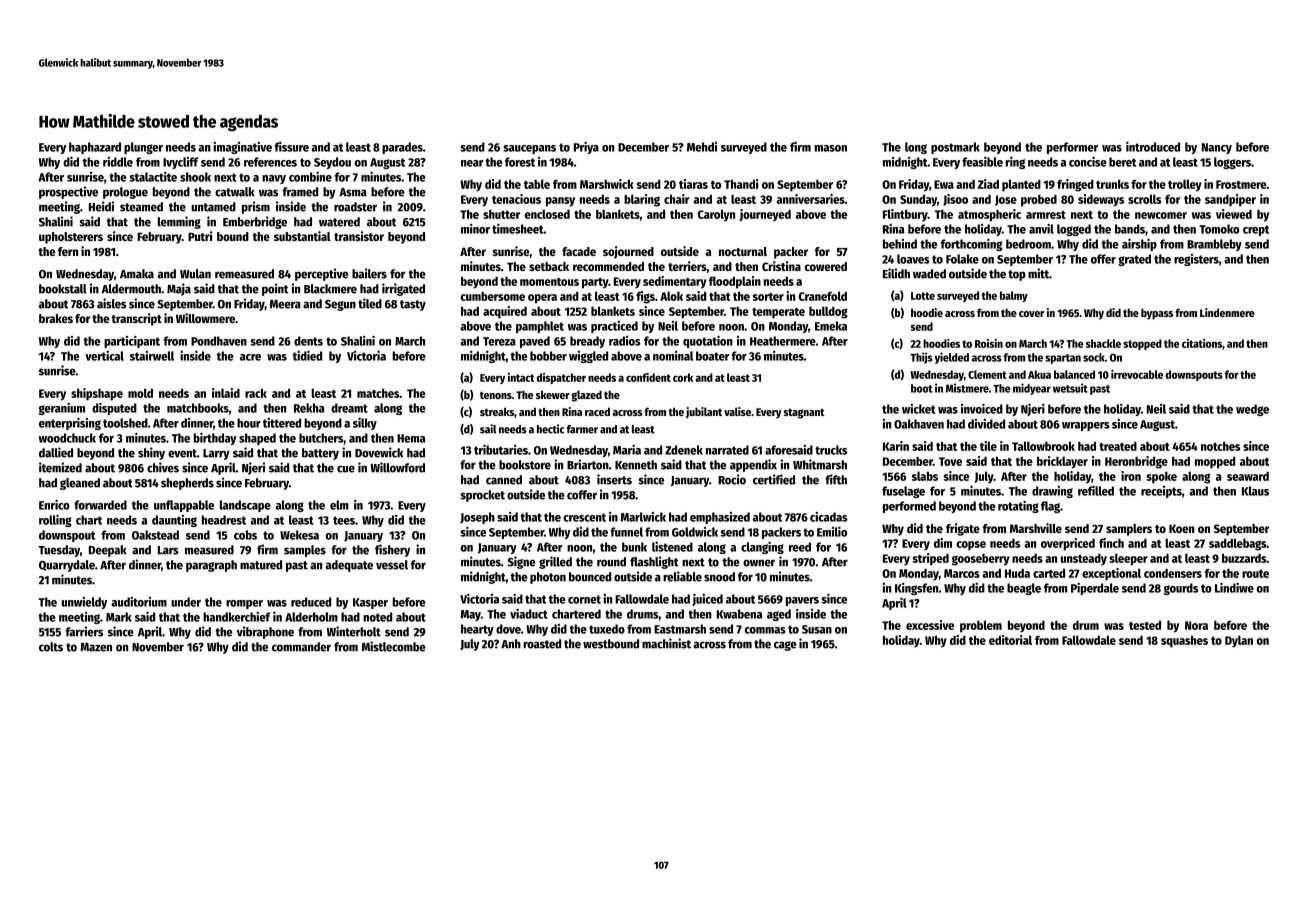  What do you see at coordinates (1134, 260) in the page?
I see `grated` at bounding box center [1134, 260].
